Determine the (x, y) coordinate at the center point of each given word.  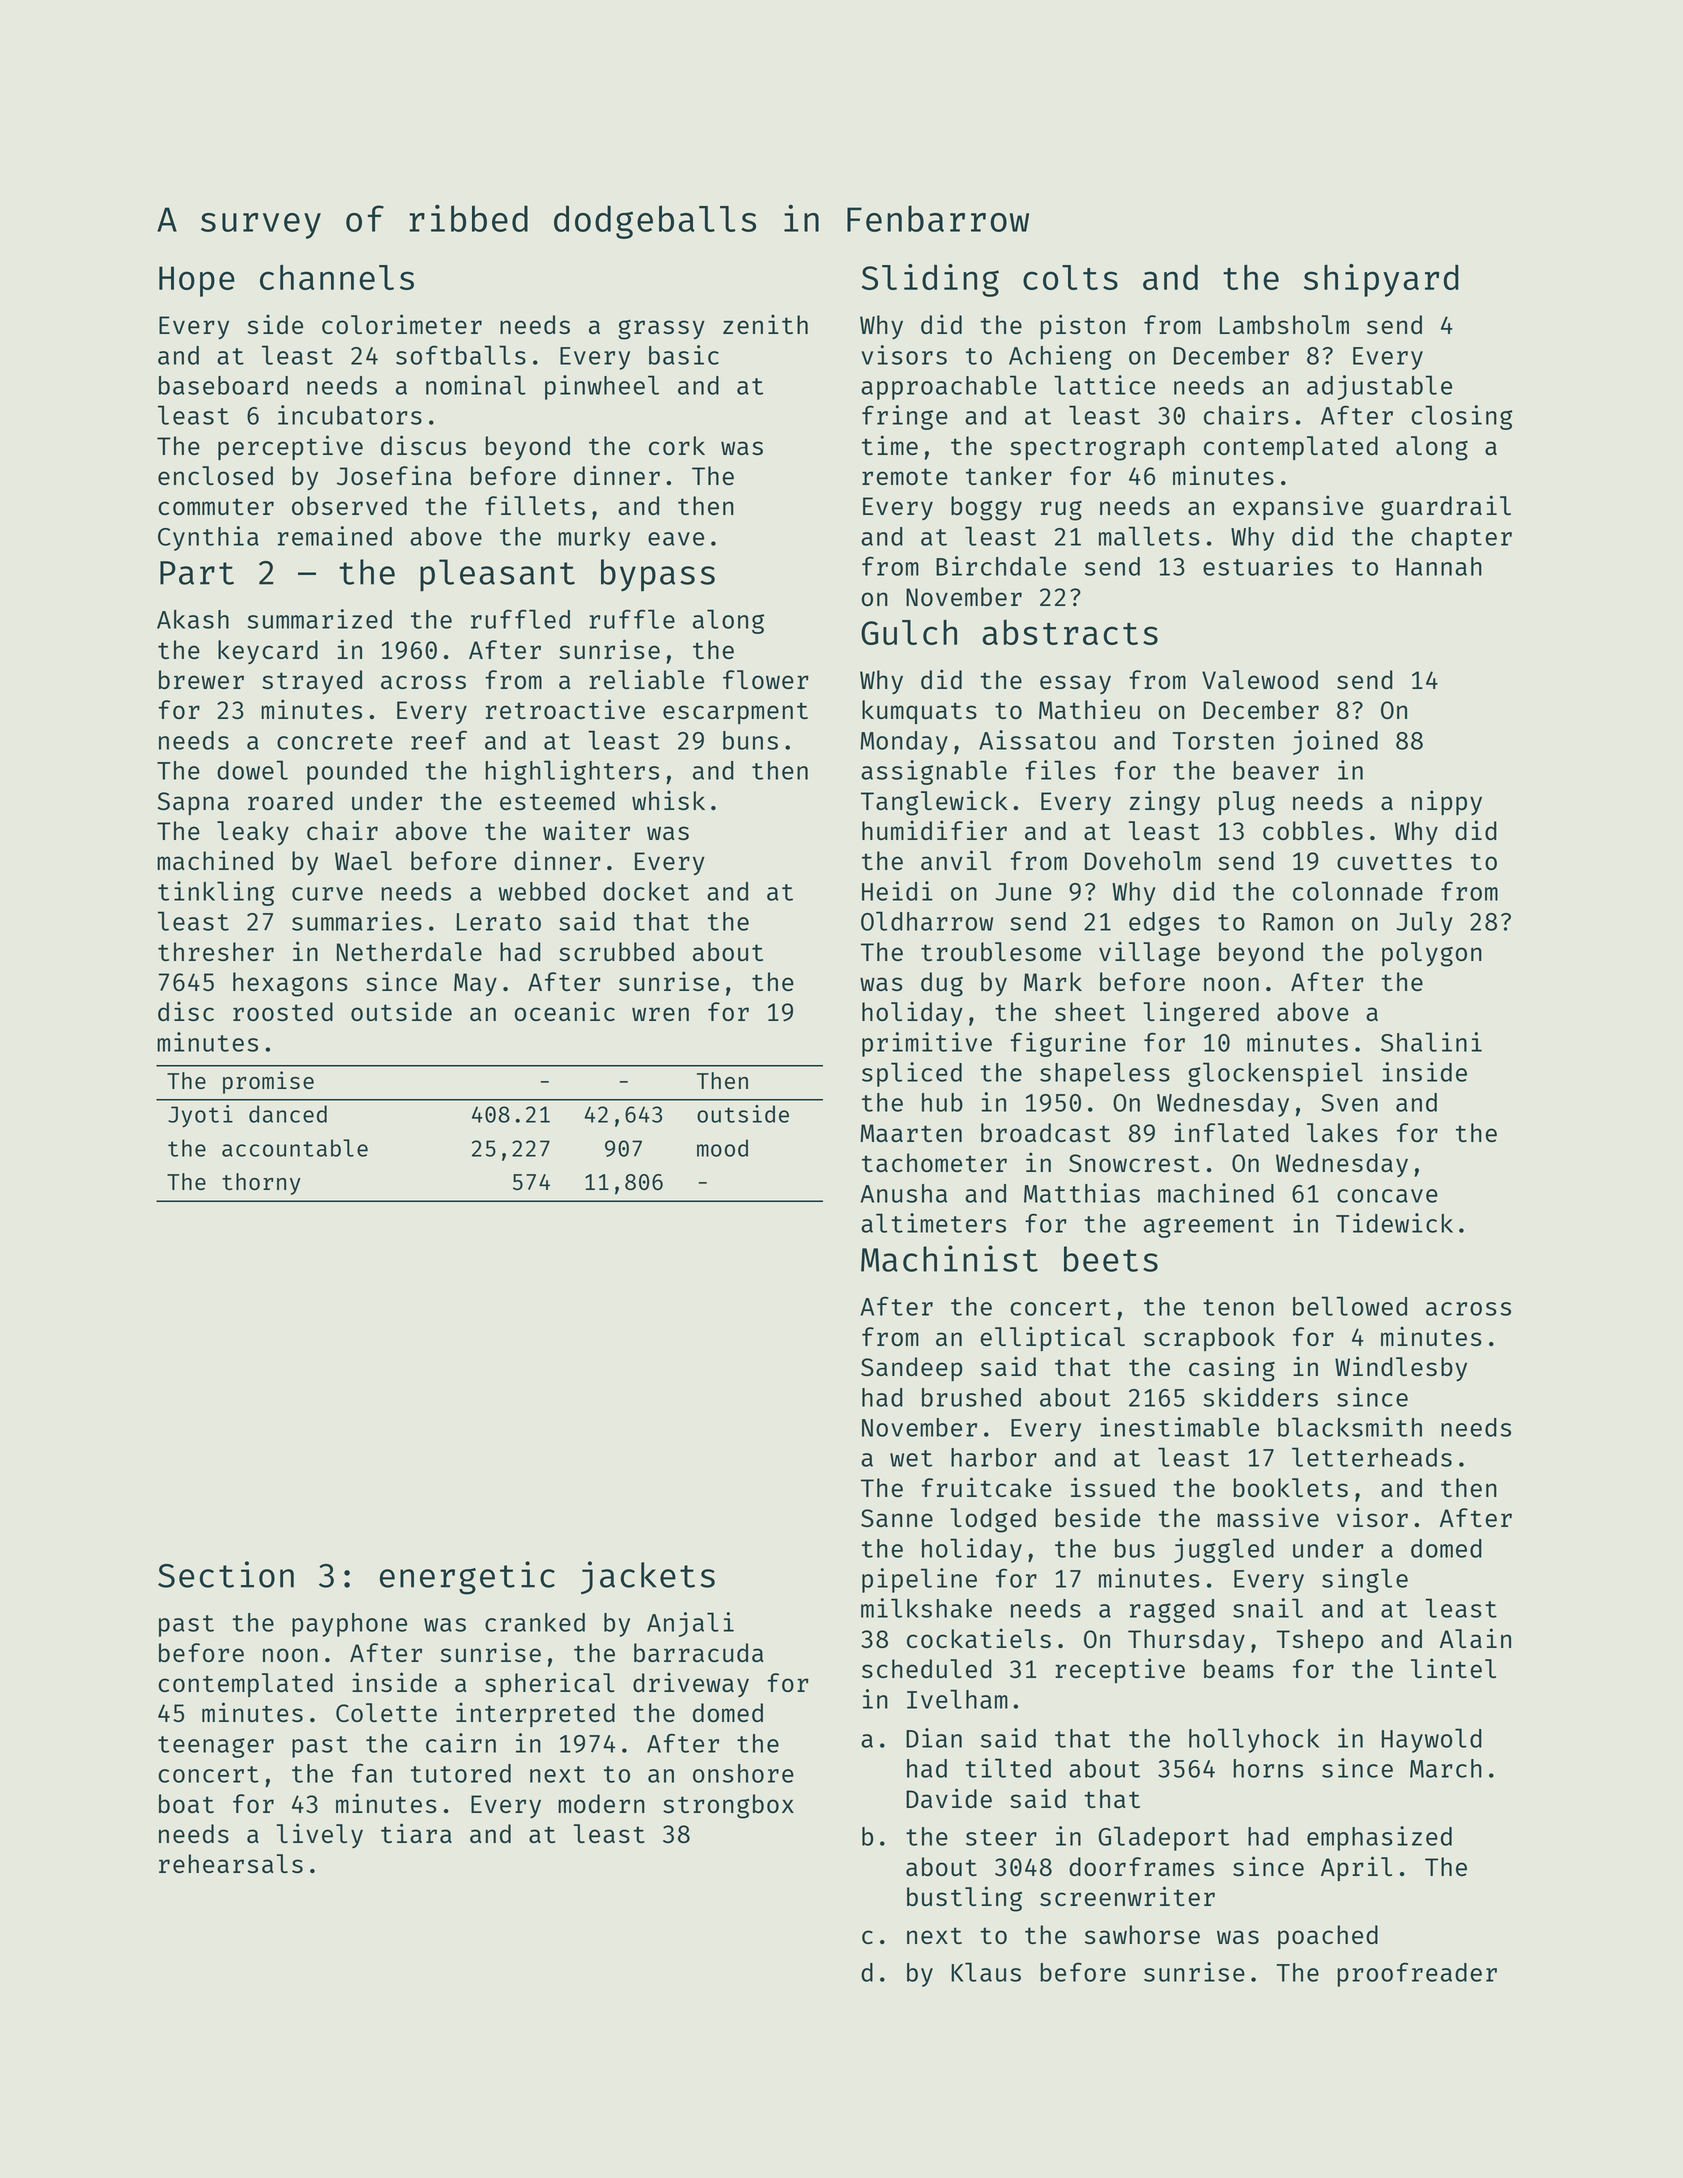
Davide (949, 1798)
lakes (1342, 1132)
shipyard (1381, 280)
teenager (216, 1747)
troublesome (1001, 951)
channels (337, 277)
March (1446, 1768)
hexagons (290, 984)
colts (1070, 277)
